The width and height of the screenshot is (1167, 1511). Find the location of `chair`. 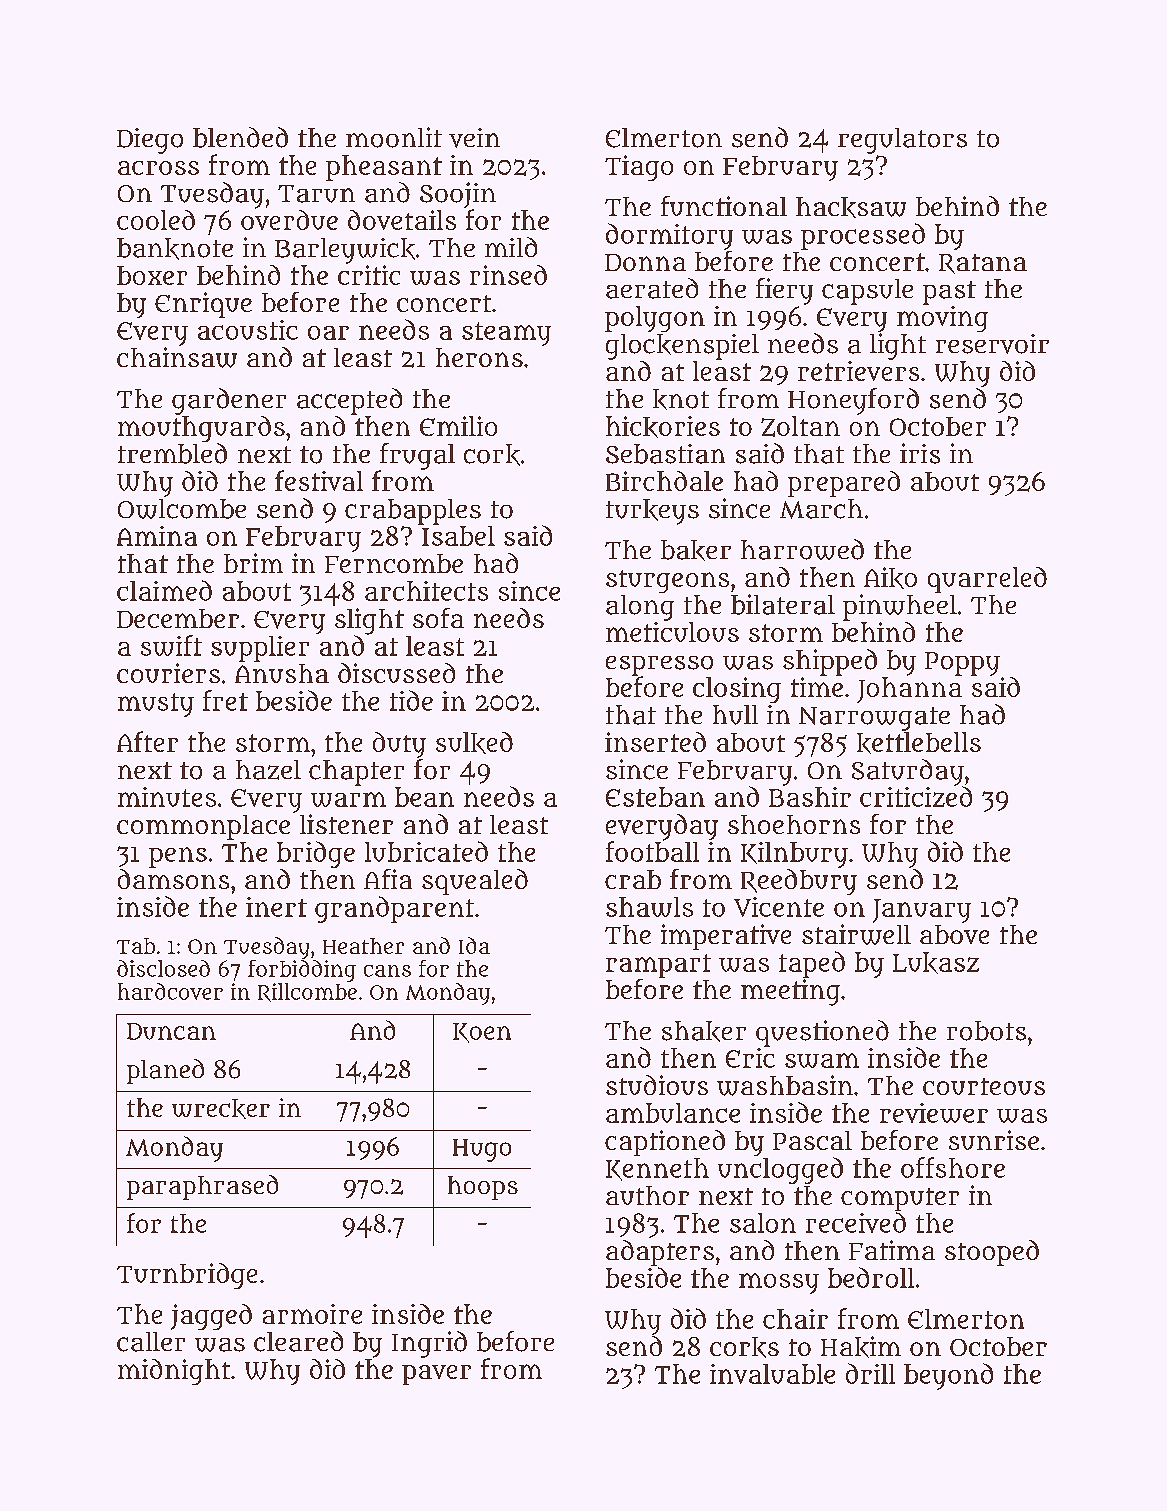

chair is located at coordinates (795, 1319).
